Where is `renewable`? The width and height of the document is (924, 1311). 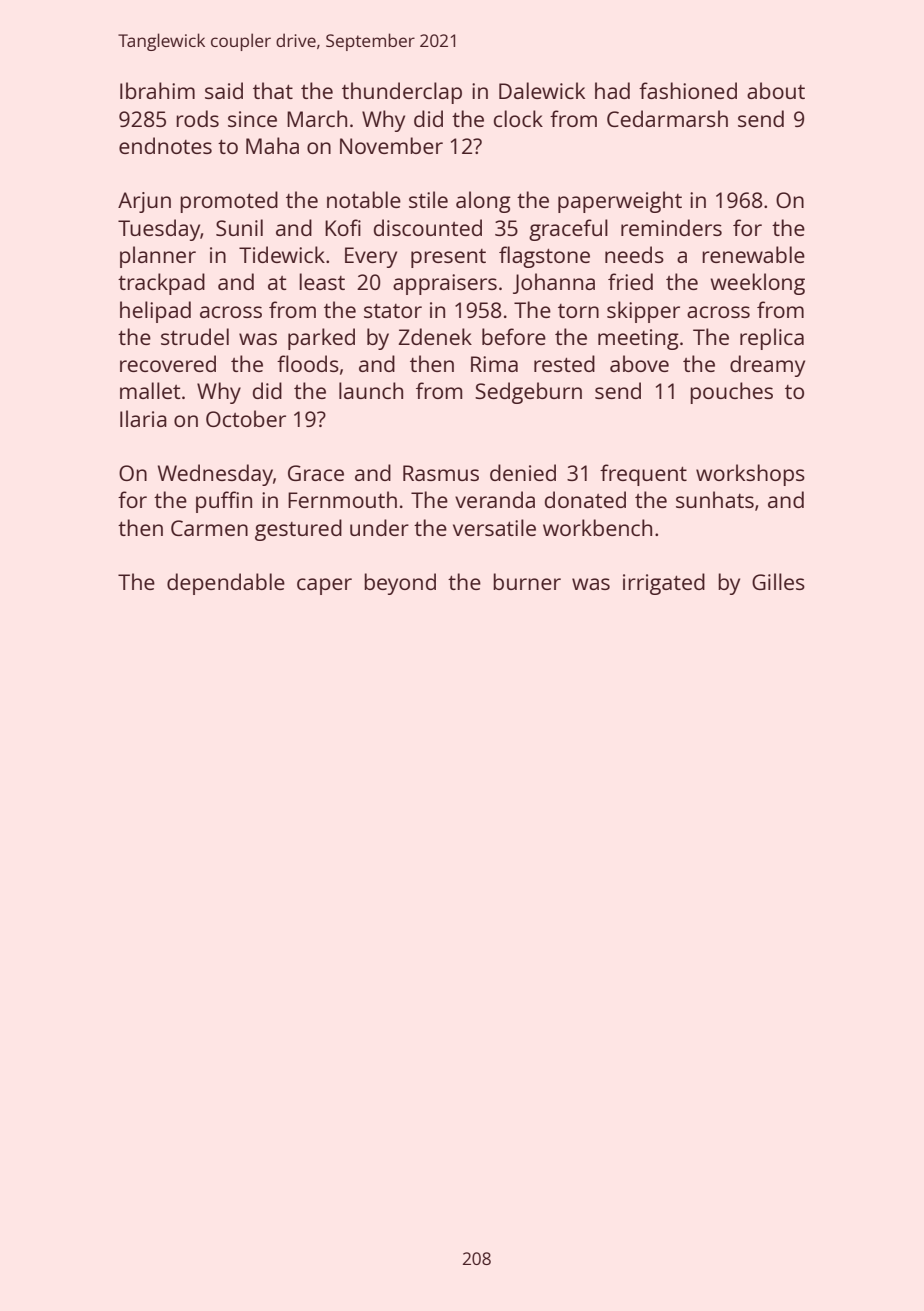 renewable is located at coordinates (753, 254).
